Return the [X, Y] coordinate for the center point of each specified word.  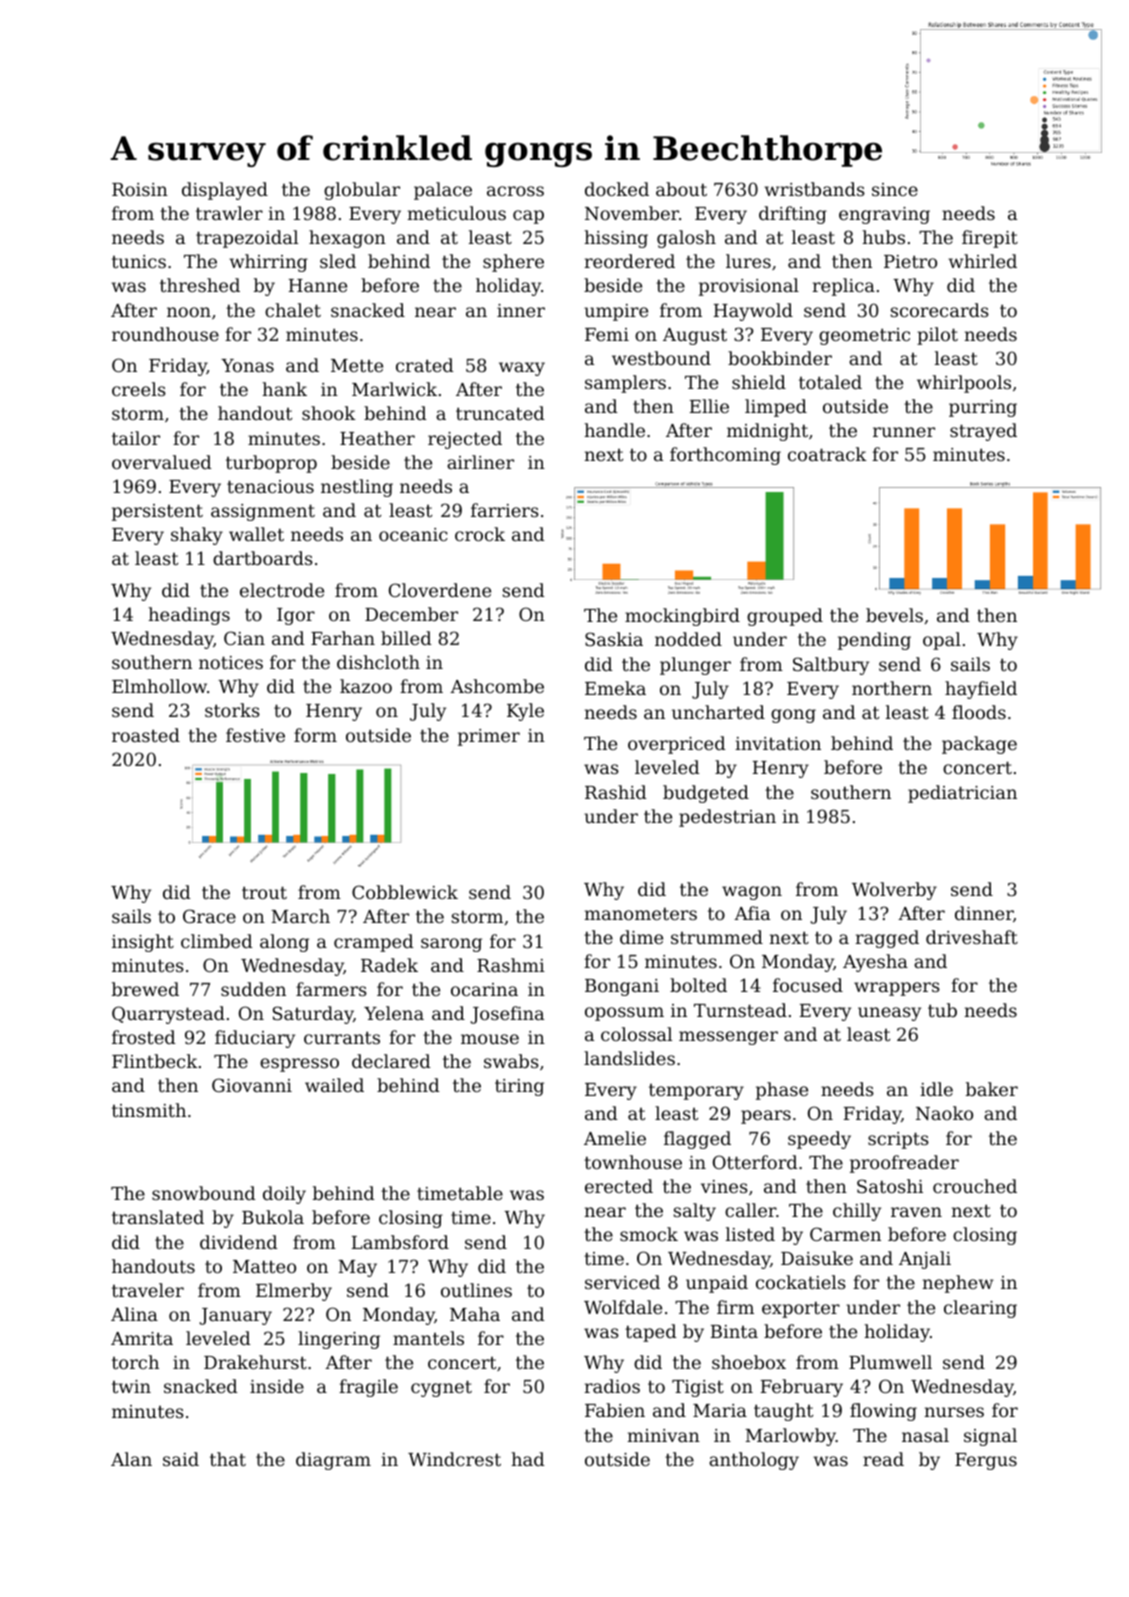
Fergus [986, 1461]
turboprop [271, 464]
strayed [983, 432]
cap [528, 217]
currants [342, 1037]
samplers [625, 384]
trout [264, 892]
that [228, 1459]
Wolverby [894, 891]
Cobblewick [405, 892]
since [895, 189]
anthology [754, 1461]
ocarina [484, 989]
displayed [225, 191]
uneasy [889, 1014]
